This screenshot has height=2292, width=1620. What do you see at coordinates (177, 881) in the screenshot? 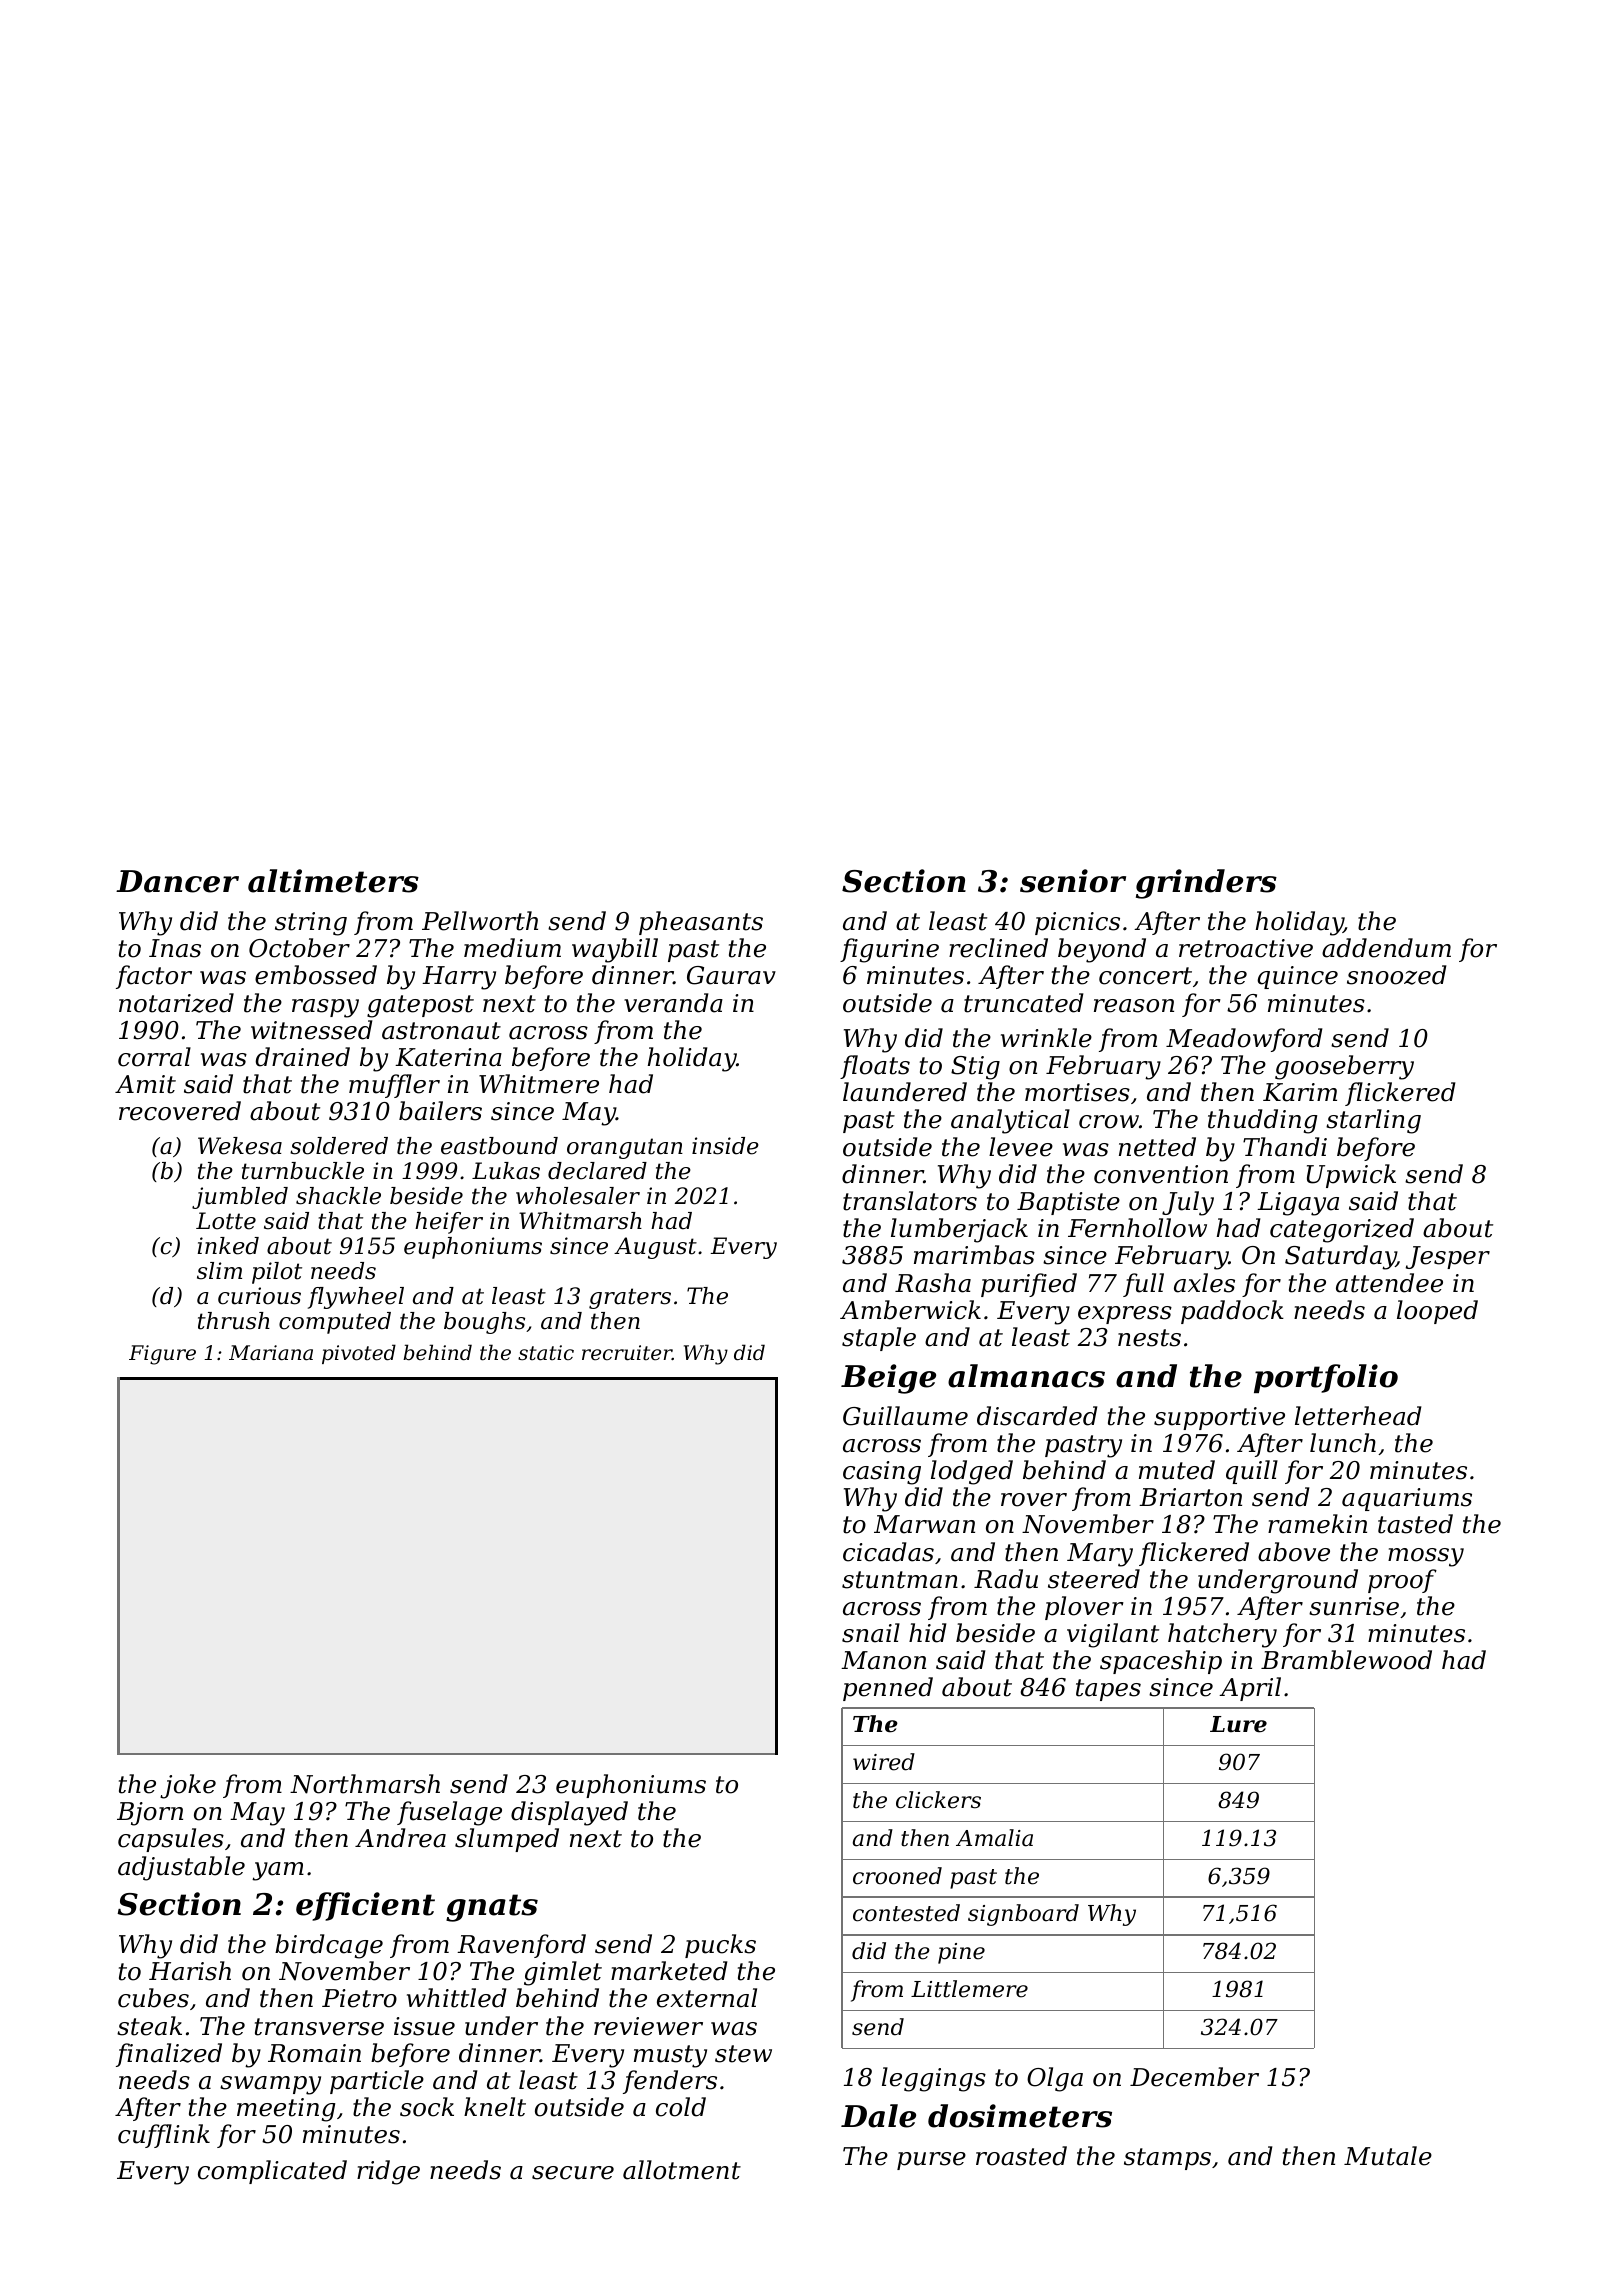
I see `Dancer` at bounding box center [177, 881].
